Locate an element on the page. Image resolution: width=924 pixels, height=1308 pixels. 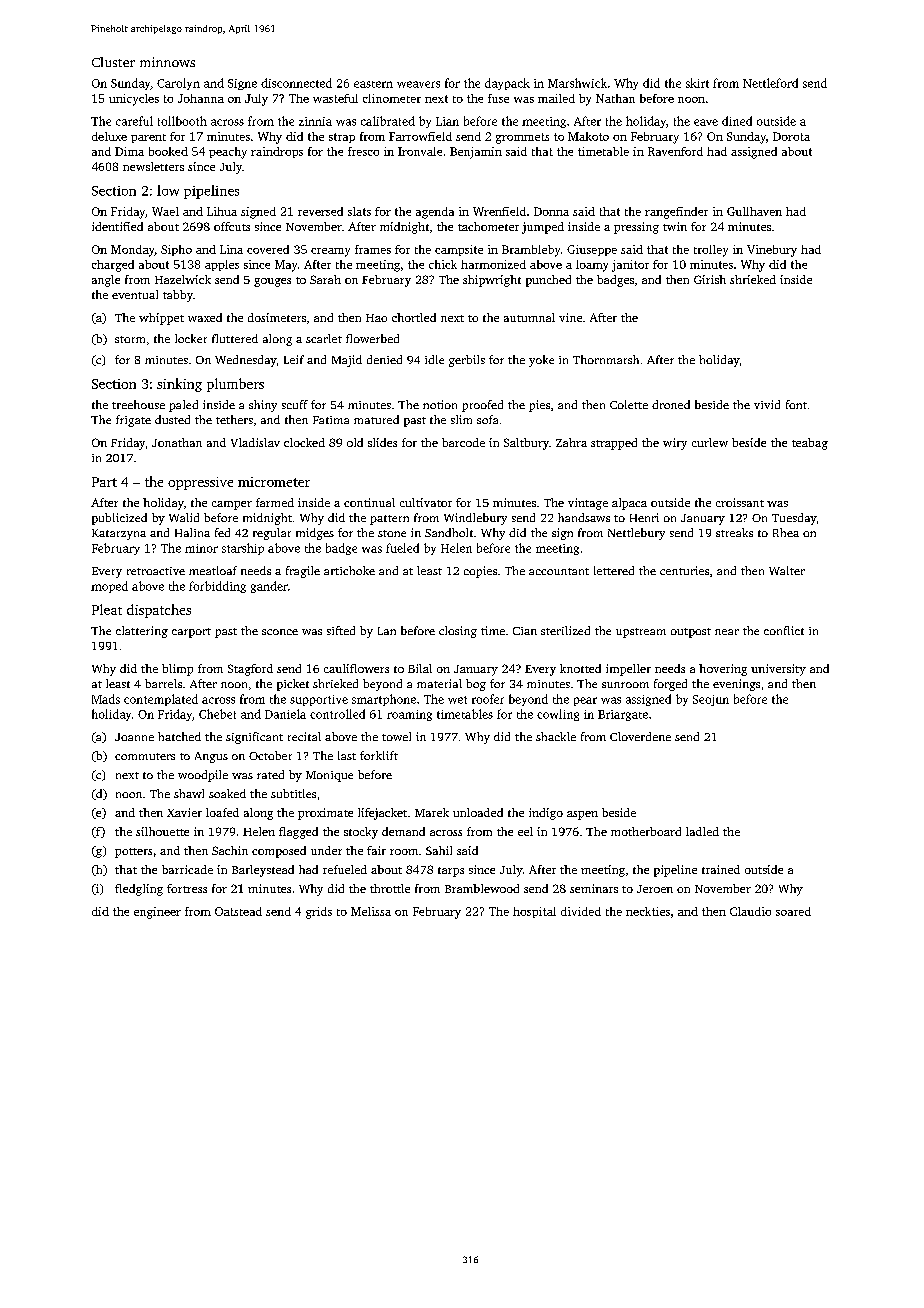
sconce is located at coordinates (280, 632).
